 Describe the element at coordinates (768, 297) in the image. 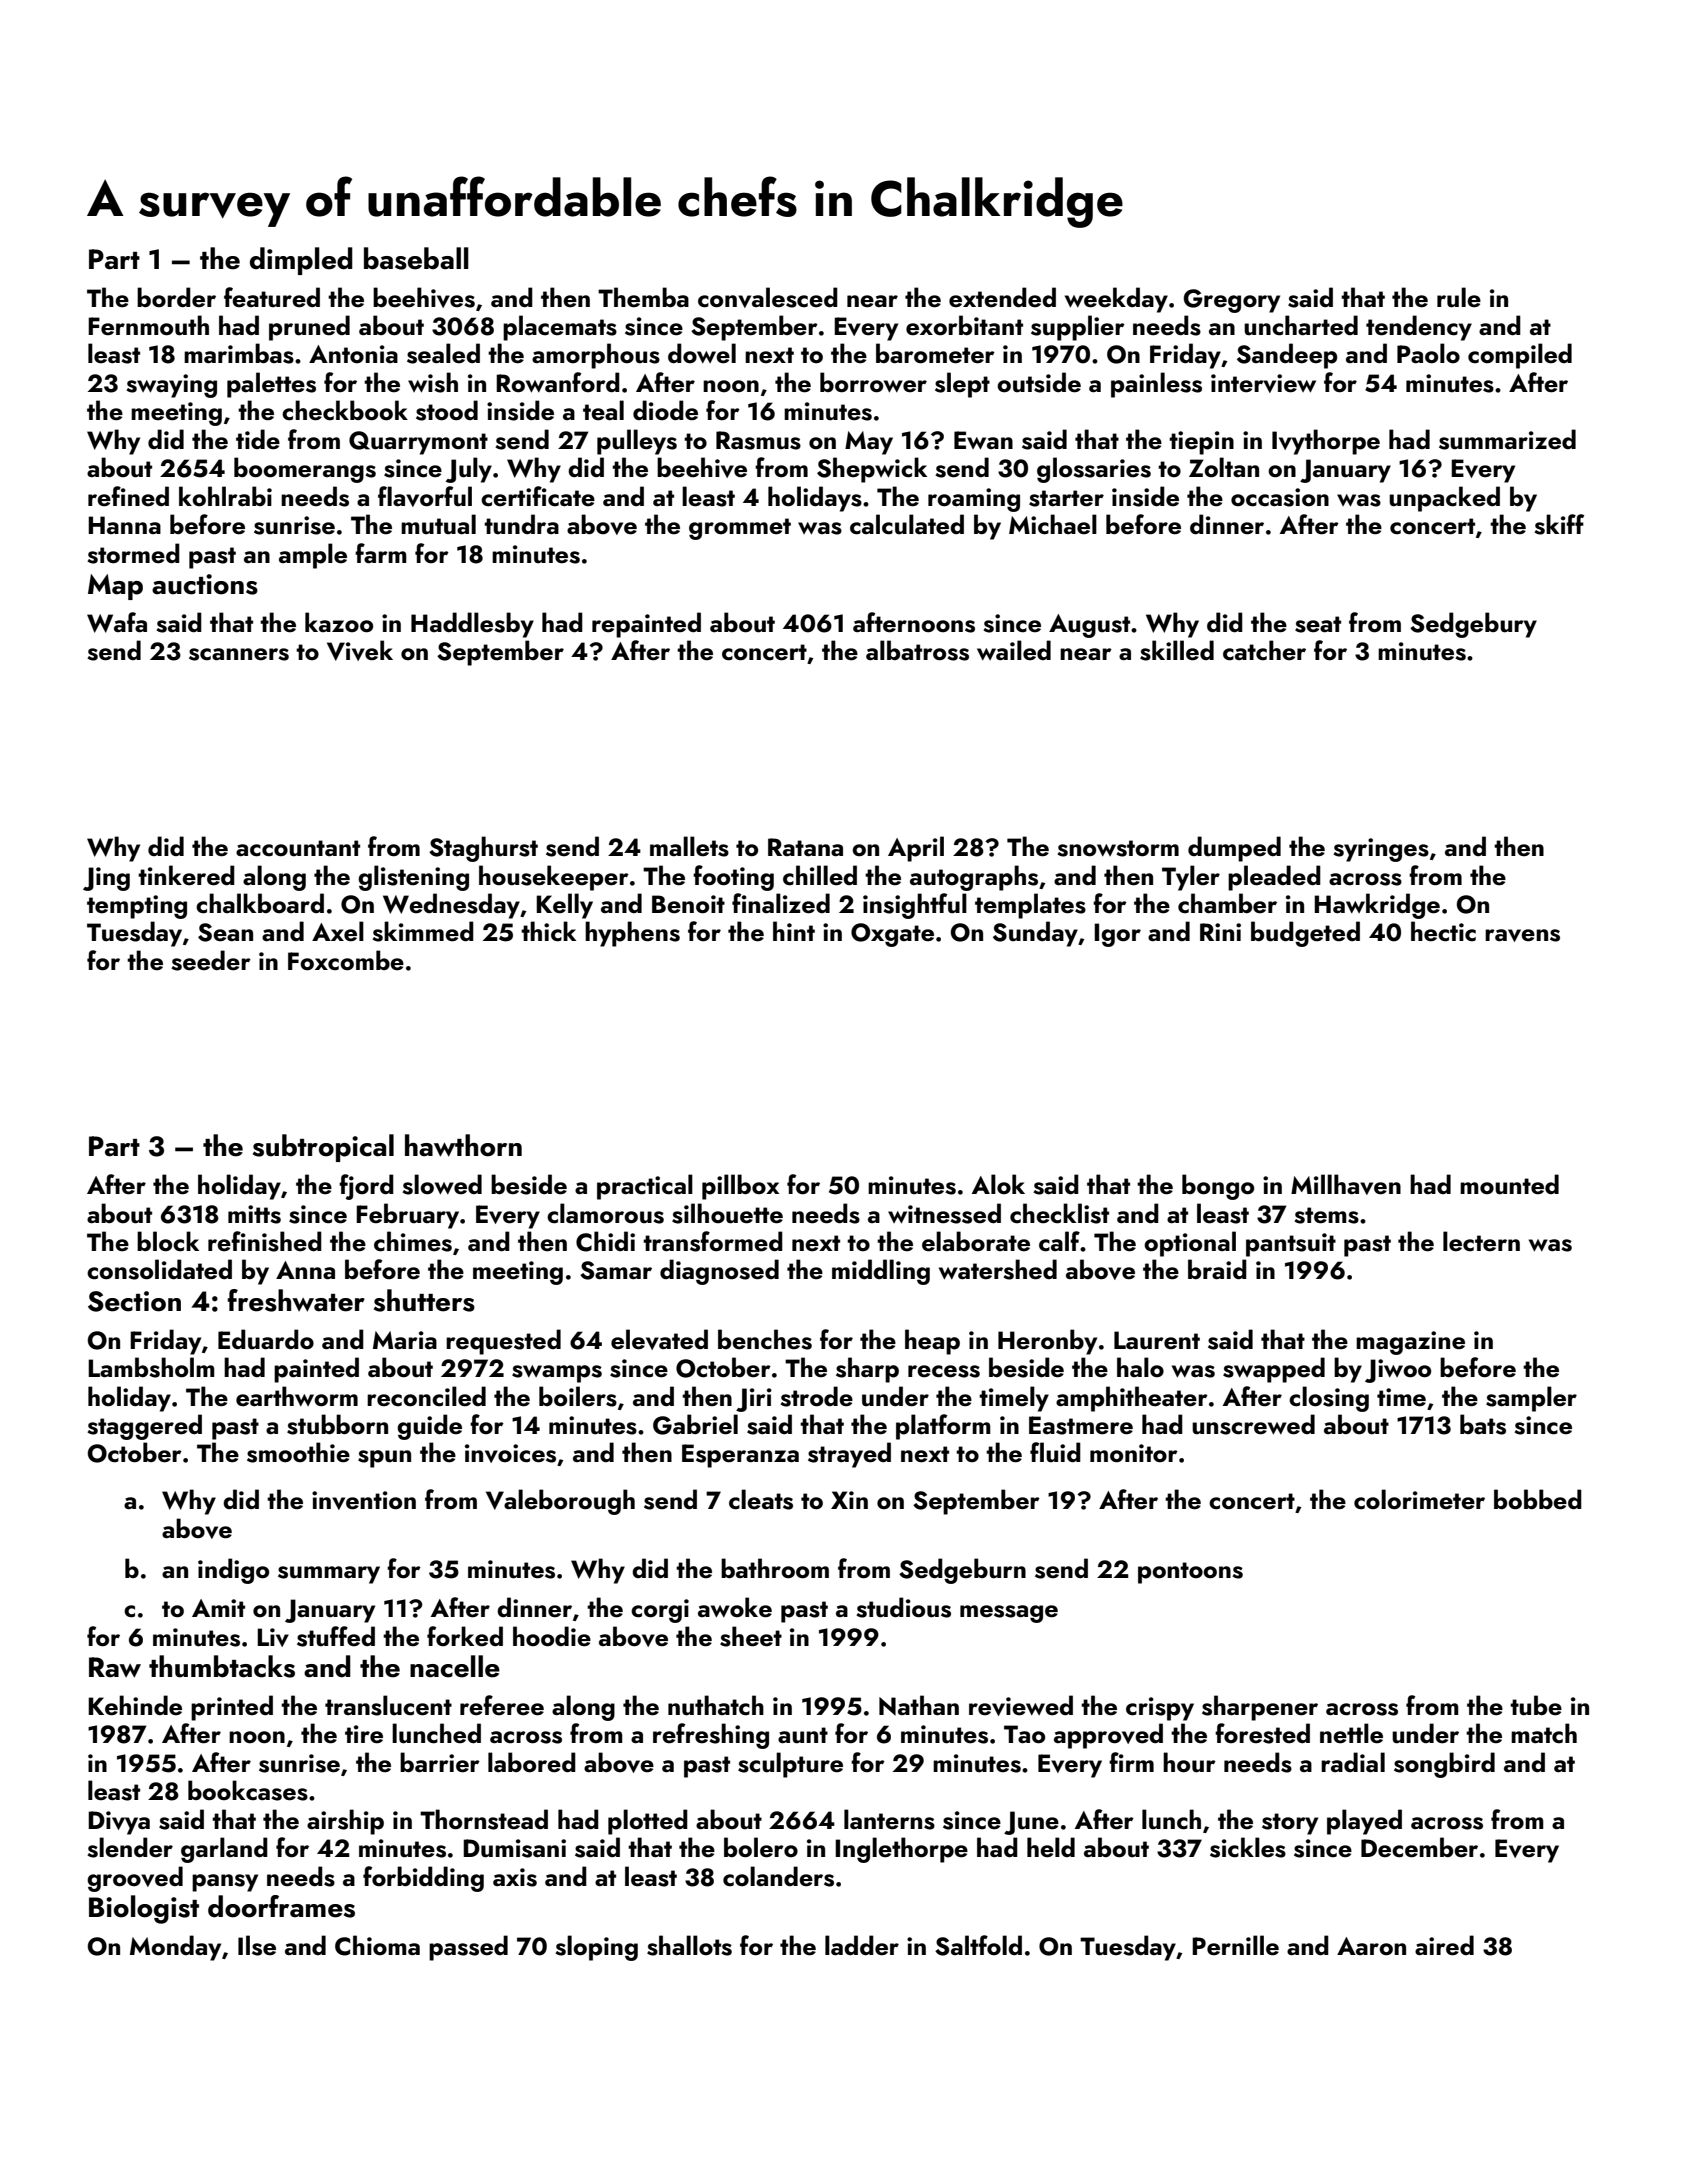

I see `convalesced` at that location.
